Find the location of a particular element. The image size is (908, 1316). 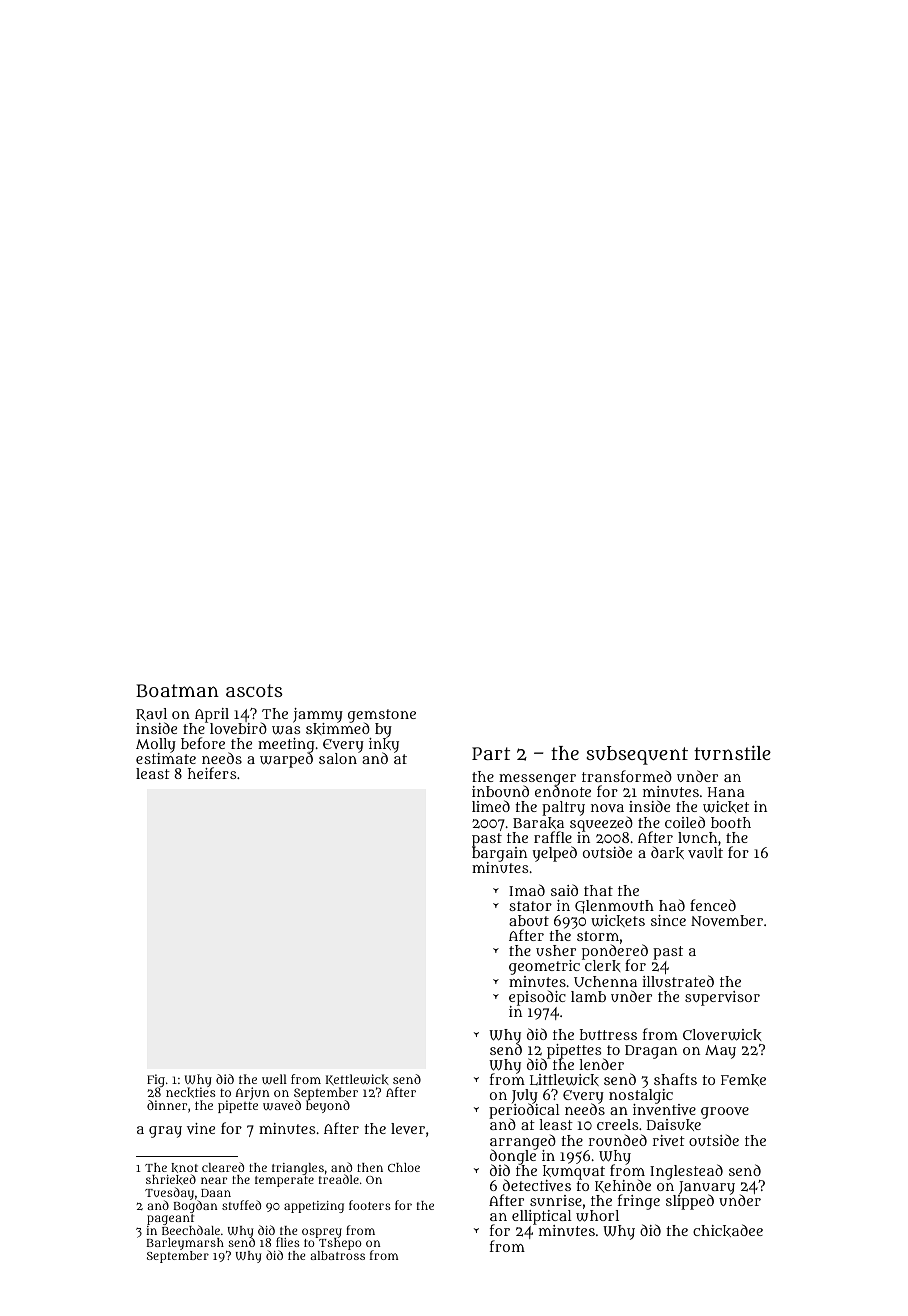

ascots is located at coordinates (254, 690).
